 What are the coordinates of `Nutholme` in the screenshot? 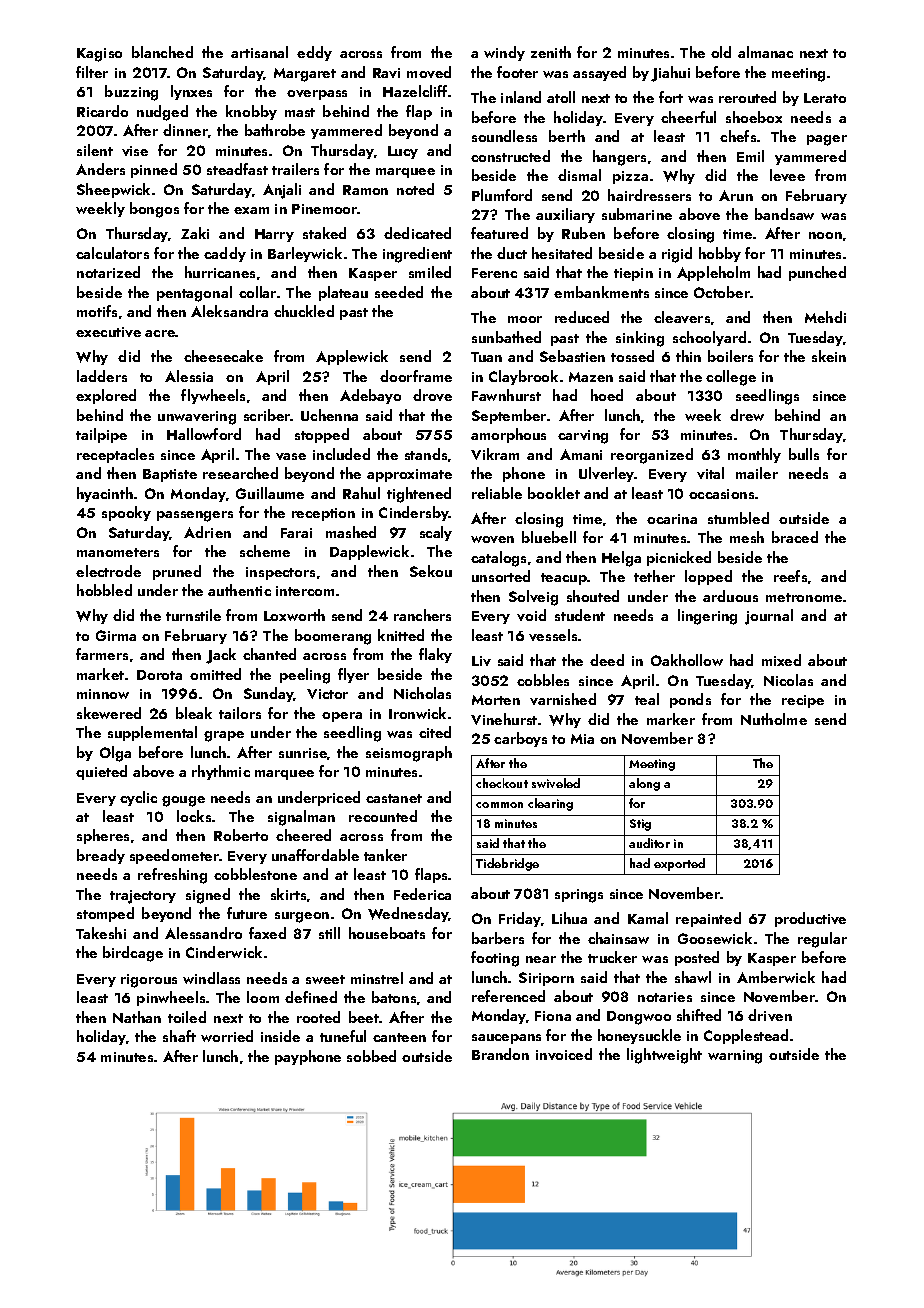 It's located at (774, 719).
